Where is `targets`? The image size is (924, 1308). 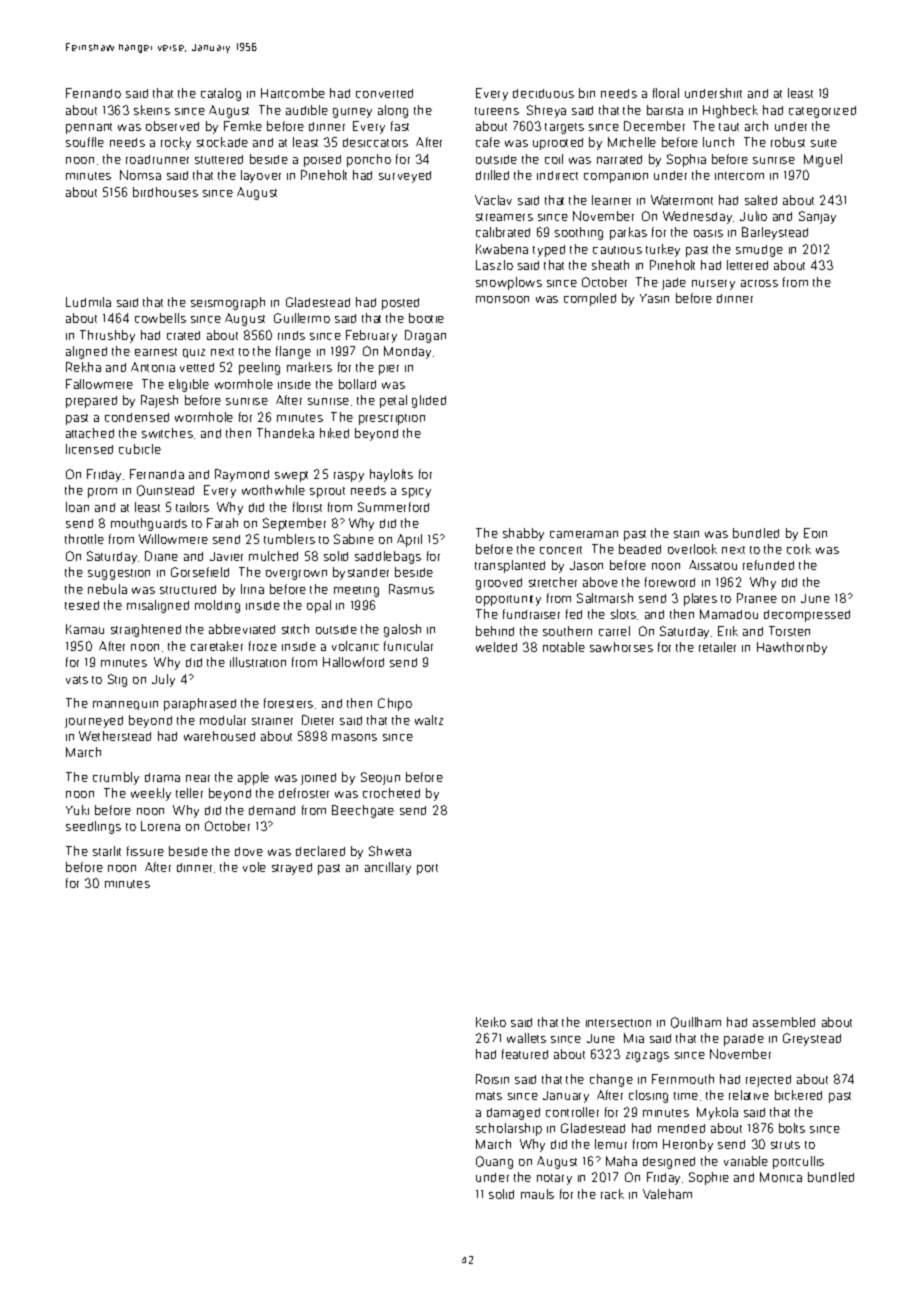
targets is located at coordinates (564, 128).
